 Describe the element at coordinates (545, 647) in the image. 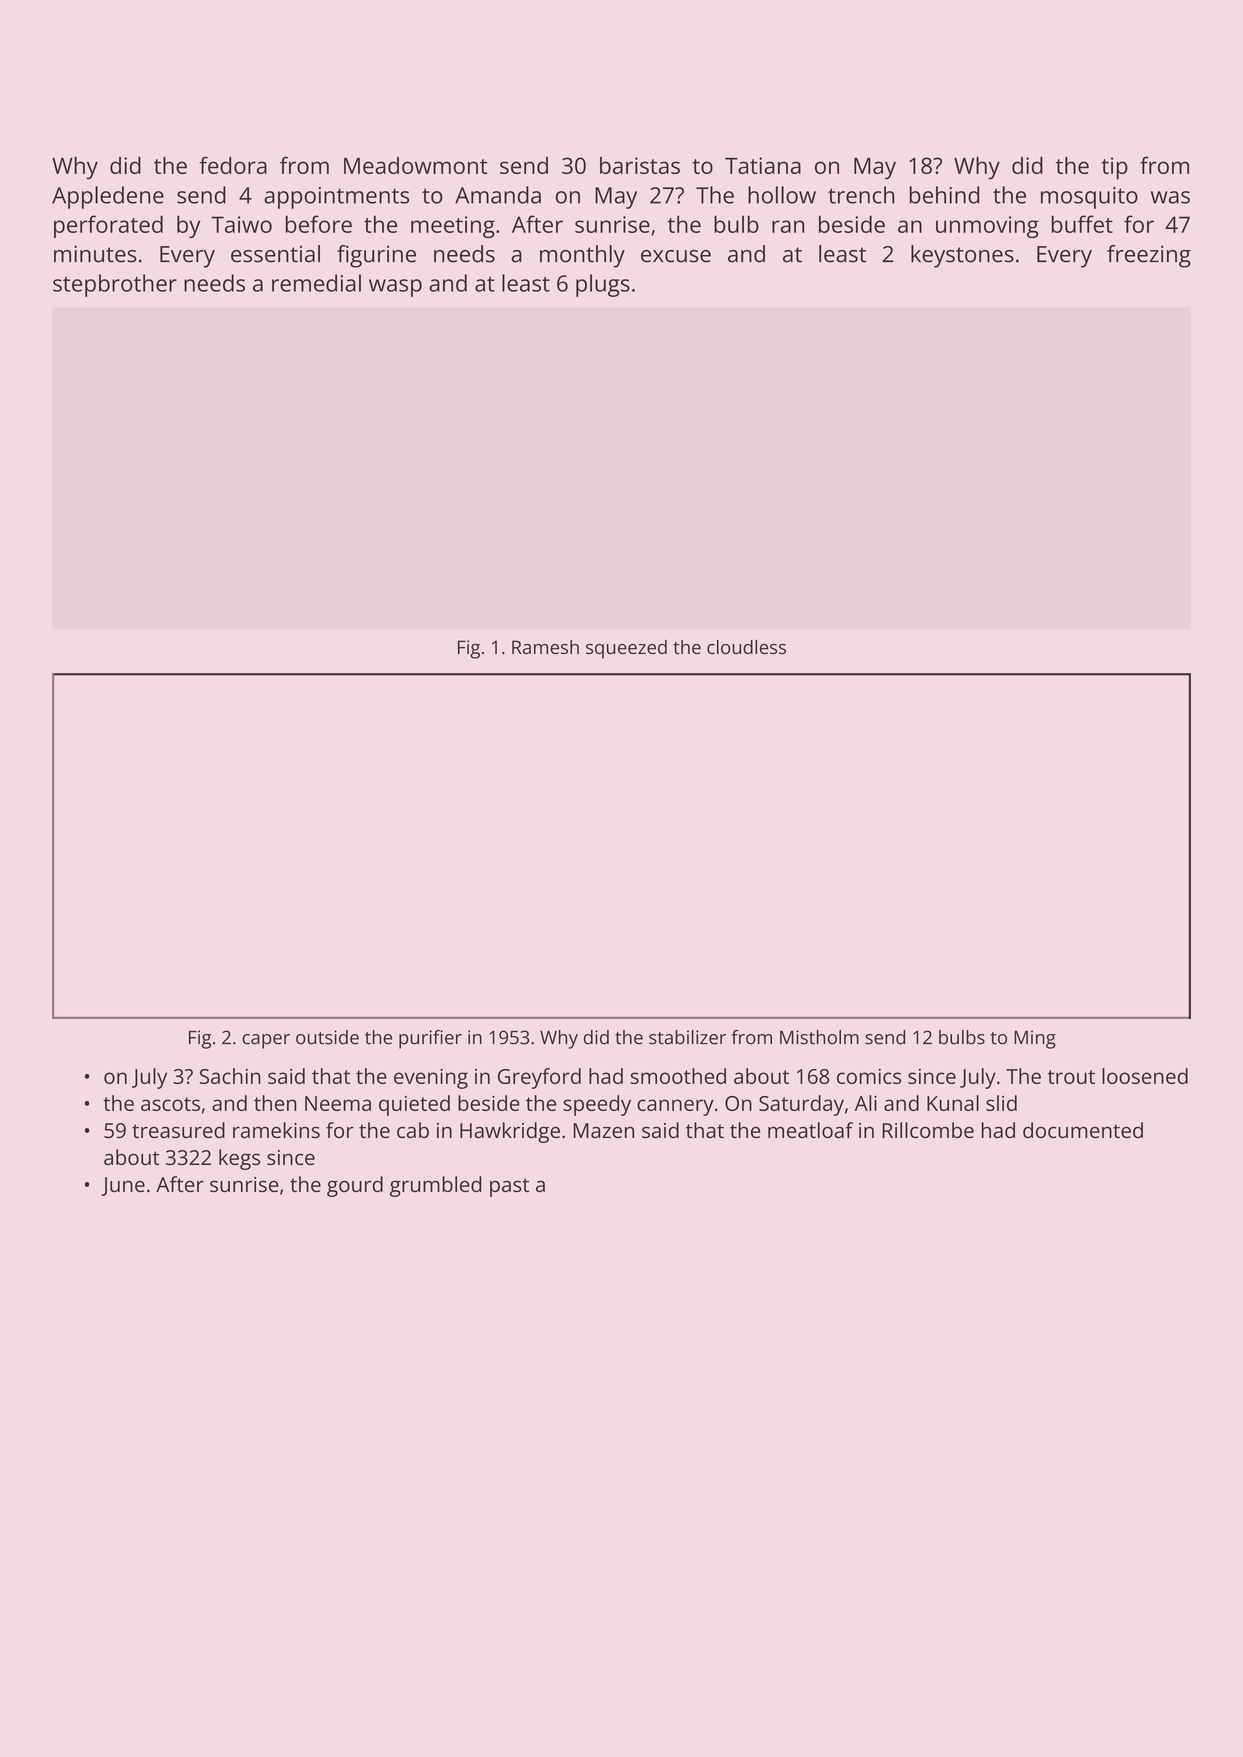

I see `Ramesh` at that location.
